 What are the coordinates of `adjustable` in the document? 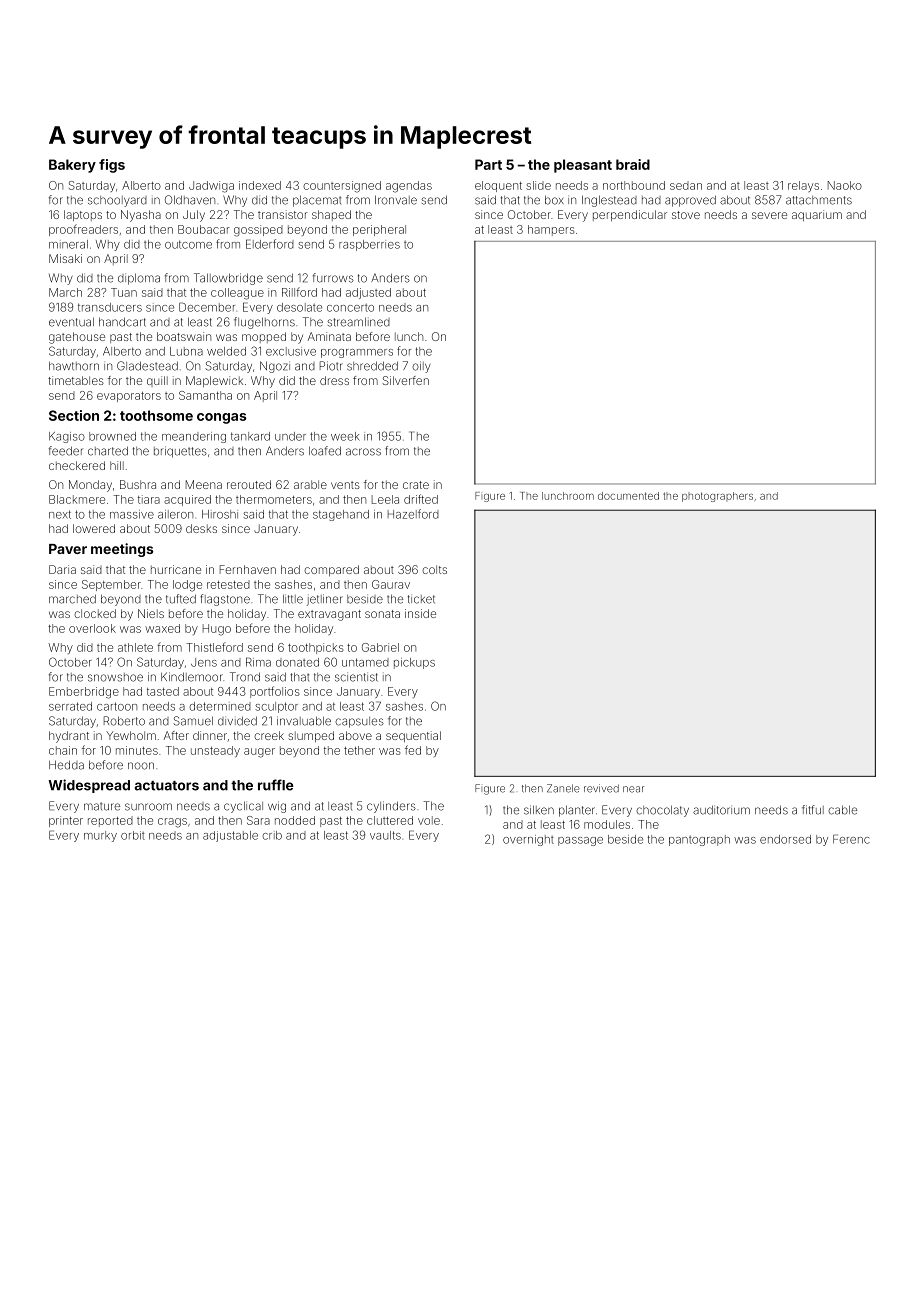 It's located at (230, 836).
